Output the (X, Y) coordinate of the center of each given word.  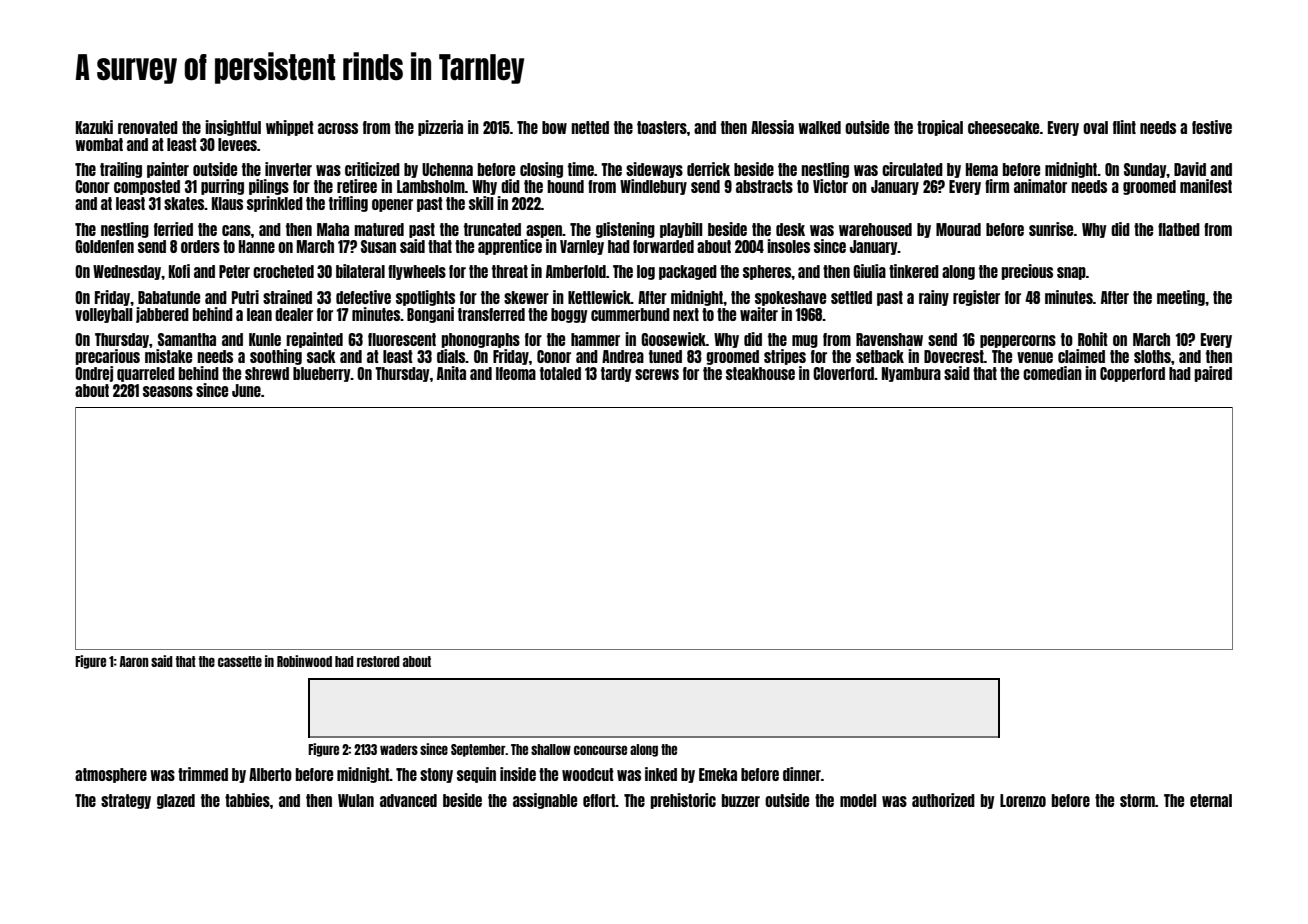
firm (997, 186)
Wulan (356, 800)
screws (657, 374)
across (338, 128)
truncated (492, 229)
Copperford (1132, 374)
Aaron (134, 661)
